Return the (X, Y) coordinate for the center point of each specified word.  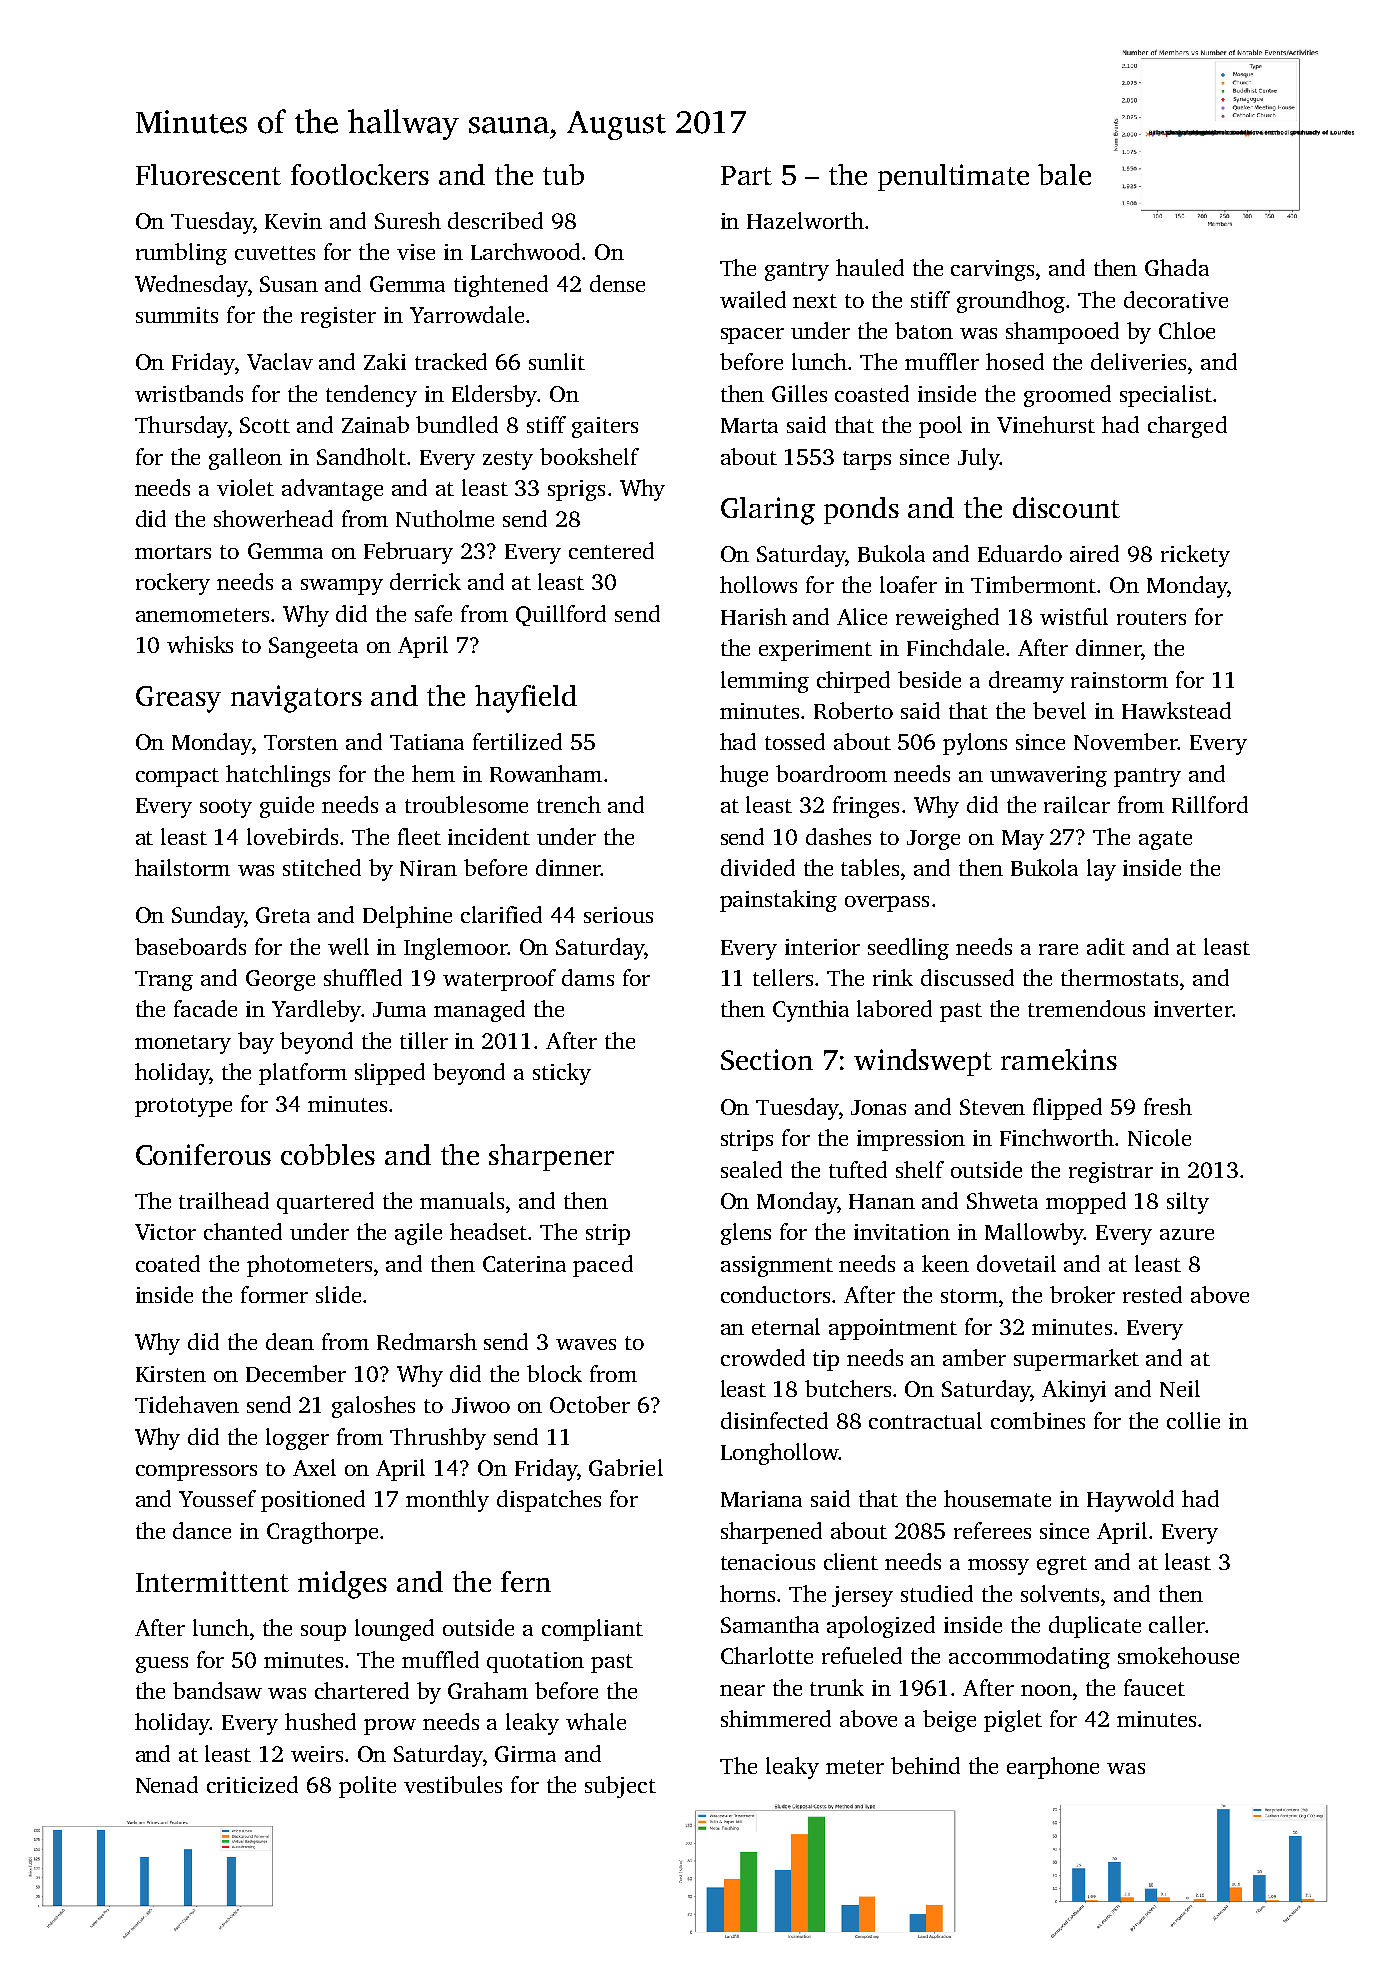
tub (563, 174)
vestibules (453, 1784)
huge (744, 776)
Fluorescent (208, 174)
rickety (1195, 556)
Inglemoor (456, 949)
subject (620, 1787)
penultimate (953, 177)
